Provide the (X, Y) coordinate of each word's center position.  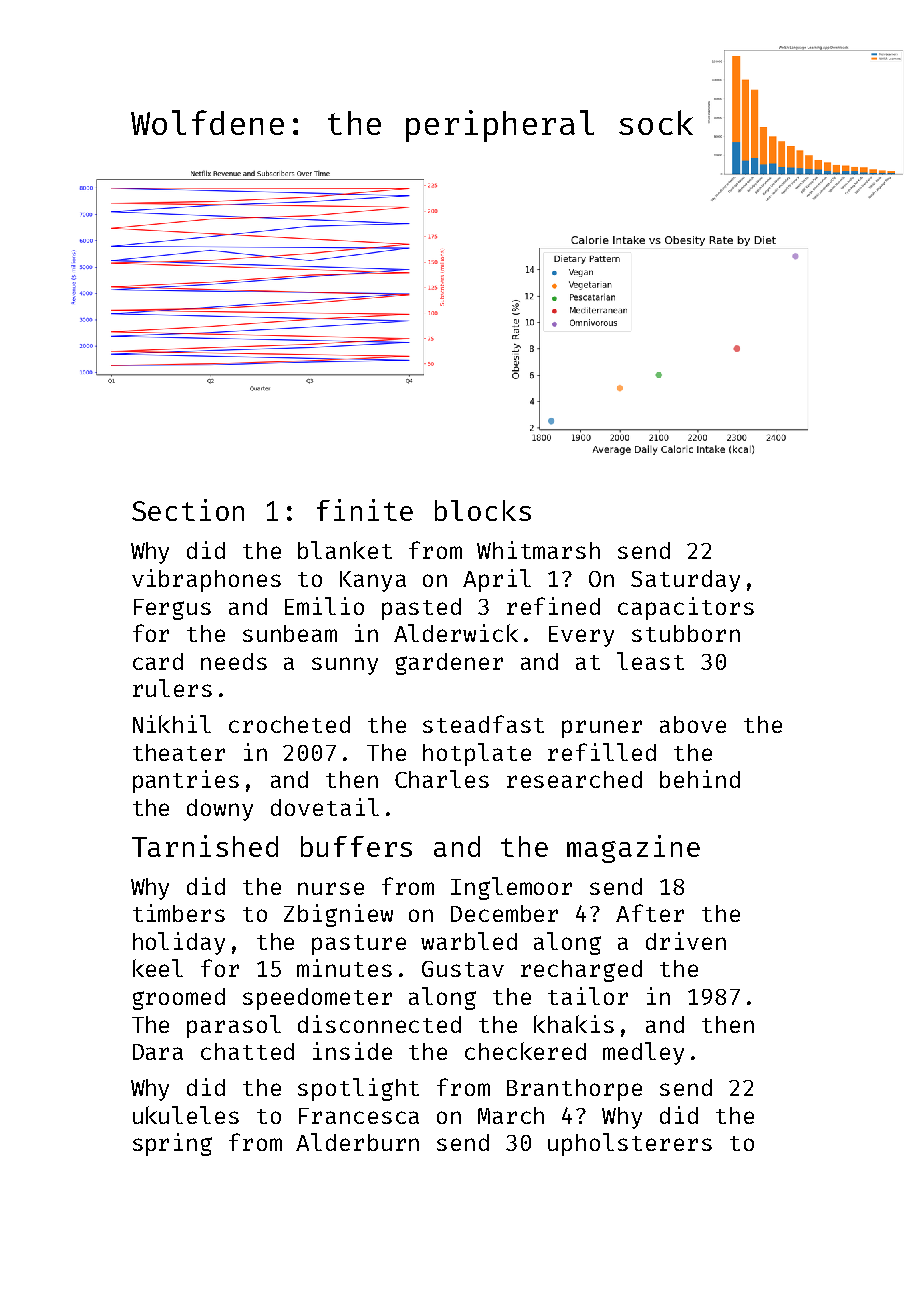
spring (172, 1144)
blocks (483, 510)
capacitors (686, 608)
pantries (186, 781)
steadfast (483, 724)
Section (188, 510)
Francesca (359, 1116)
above (693, 724)
